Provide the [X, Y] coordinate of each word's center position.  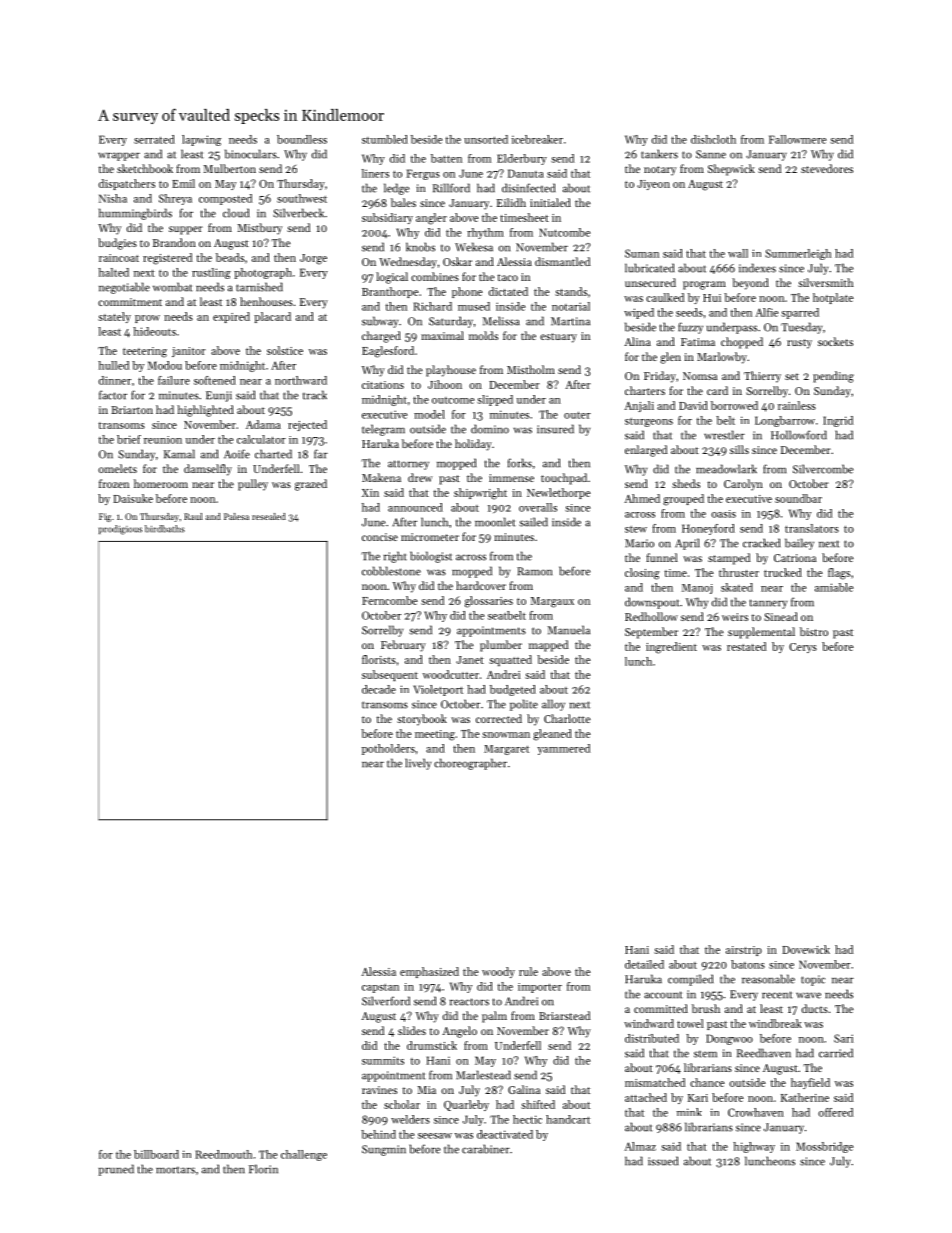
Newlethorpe [559, 493]
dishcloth [713, 139]
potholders [388, 749]
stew [636, 529]
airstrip [744, 951]
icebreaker [537, 139]
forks [520, 463]
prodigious [120, 530]
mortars [175, 1170]
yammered [563, 749]
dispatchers [127, 184]
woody [498, 972]
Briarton [132, 410]
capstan [380, 988]
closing [642, 574]
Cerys [803, 648]
